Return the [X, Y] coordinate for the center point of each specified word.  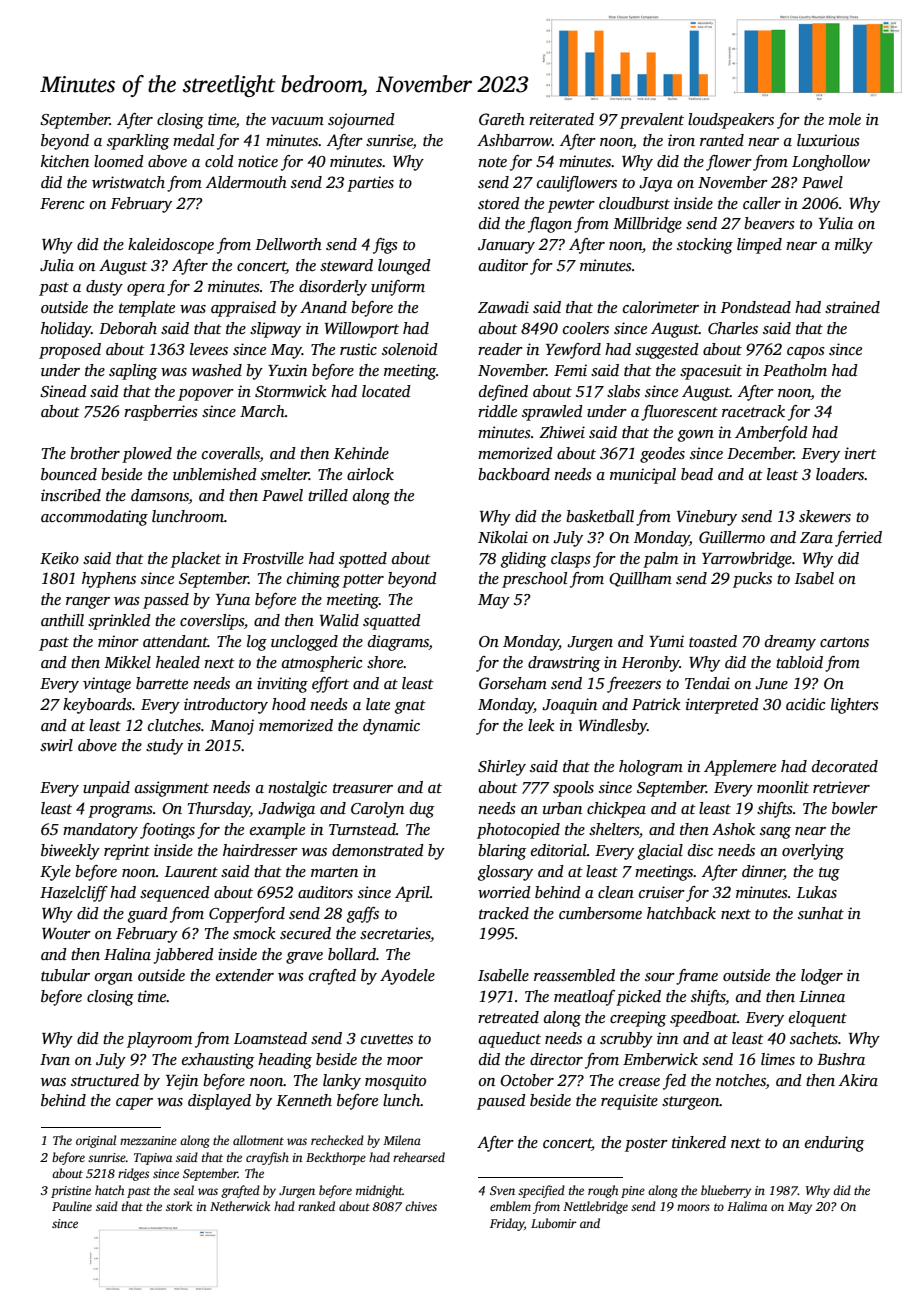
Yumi [666, 641]
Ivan [55, 1059]
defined [503, 393]
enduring [834, 1144]
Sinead [63, 391]
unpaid [106, 789]
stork [179, 1206]
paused [501, 1102]
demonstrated [378, 850]
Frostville [273, 558]
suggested [667, 351]
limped [759, 246]
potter [363, 581]
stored [499, 203]
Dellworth [288, 244]
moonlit [783, 787]
